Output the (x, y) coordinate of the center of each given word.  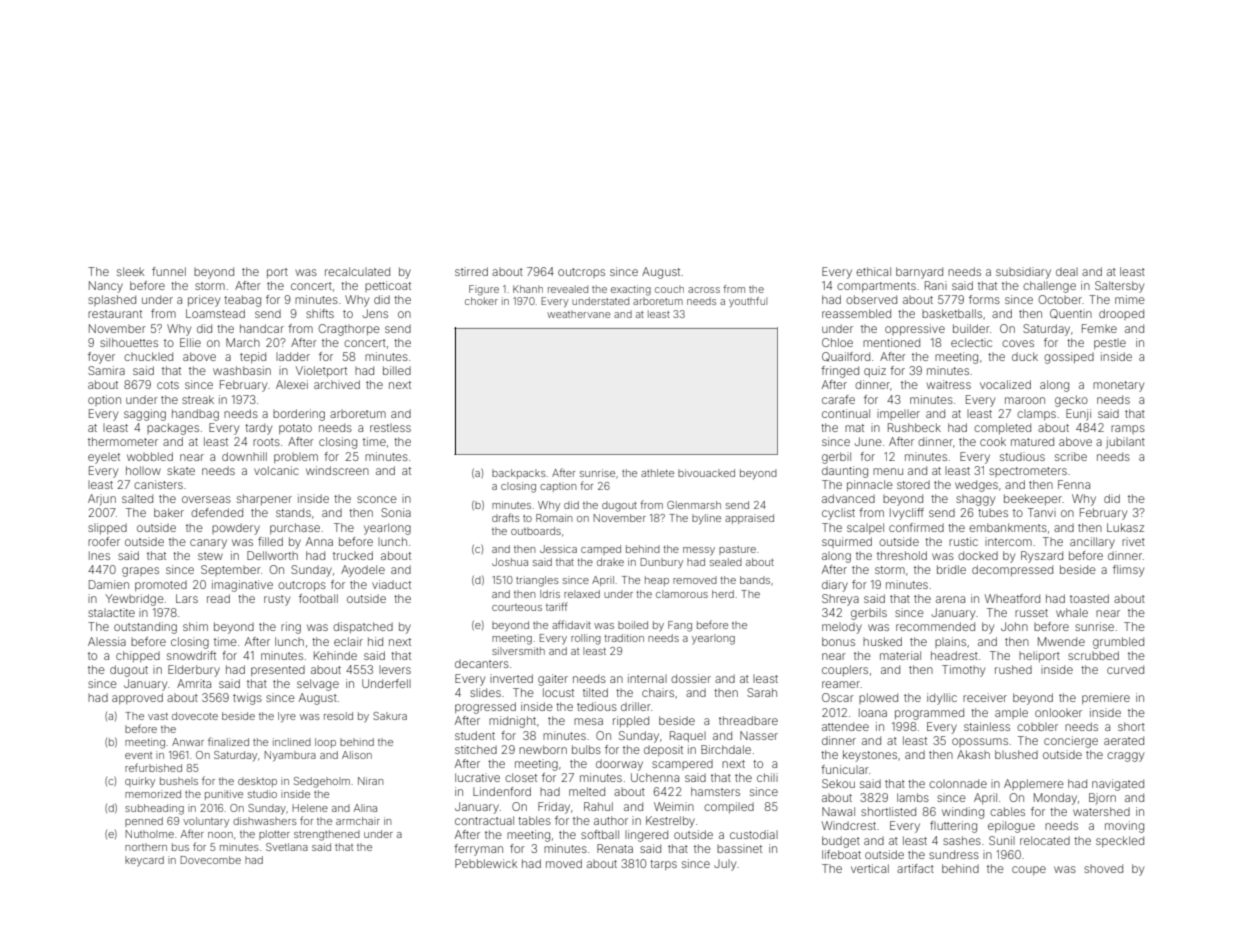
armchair (358, 821)
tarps (663, 865)
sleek (130, 271)
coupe (1029, 870)
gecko (1071, 401)
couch (669, 289)
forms (984, 299)
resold (338, 716)
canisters (158, 484)
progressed (485, 708)
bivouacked (706, 473)
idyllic (942, 699)
